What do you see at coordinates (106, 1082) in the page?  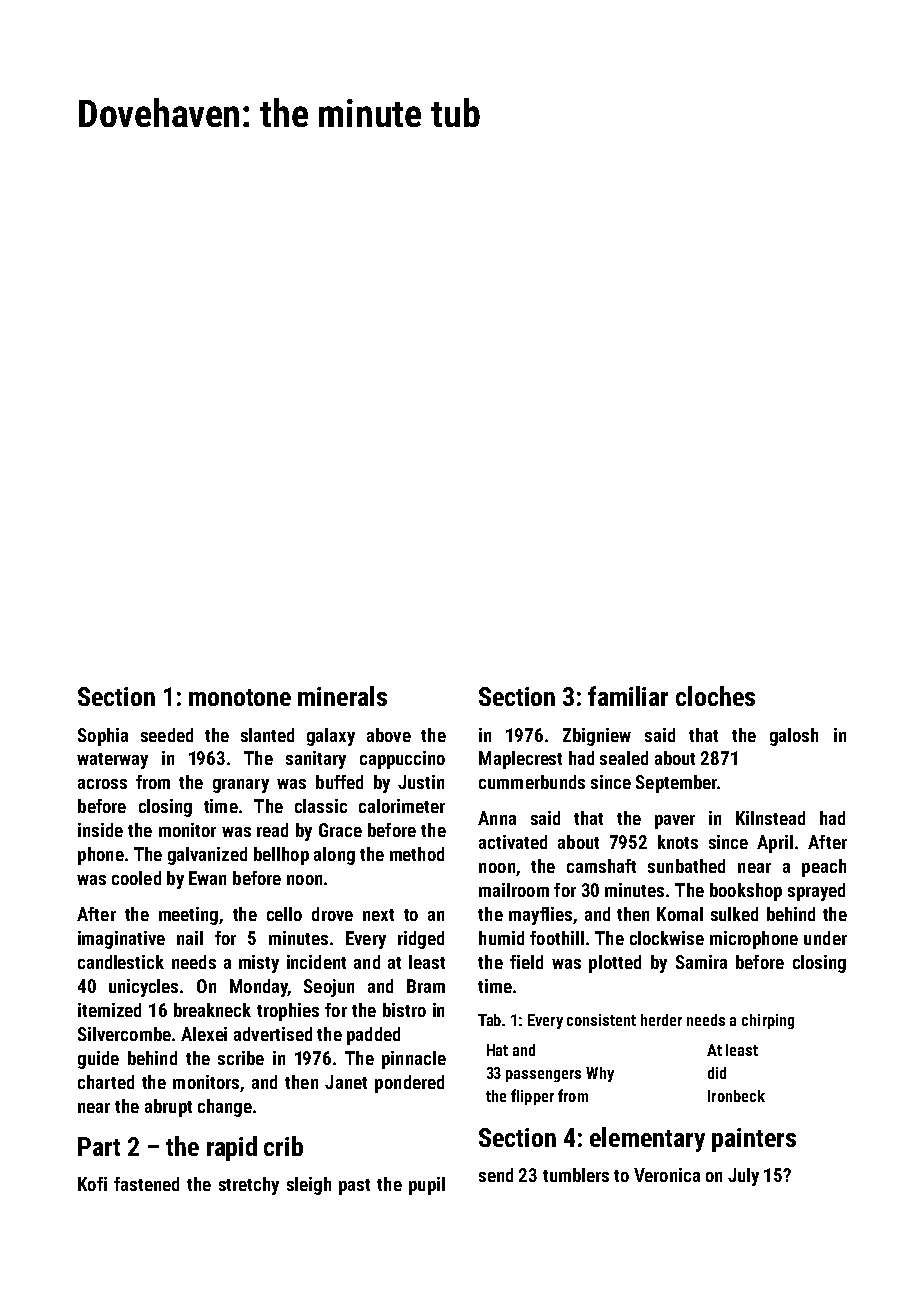 I see `charted` at bounding box center [106, 1082].
